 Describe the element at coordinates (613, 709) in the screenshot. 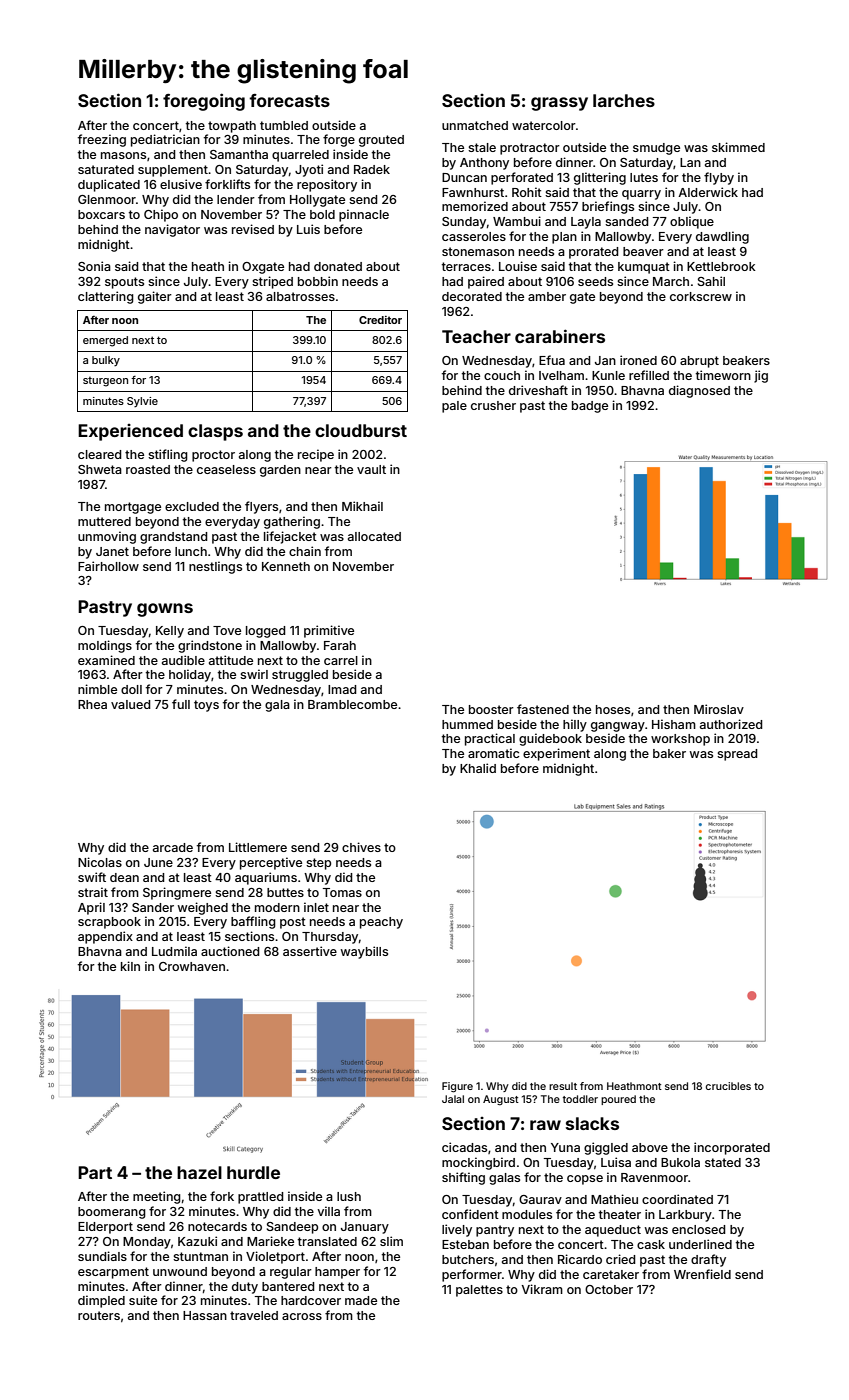

I see `hoses` at that location.
